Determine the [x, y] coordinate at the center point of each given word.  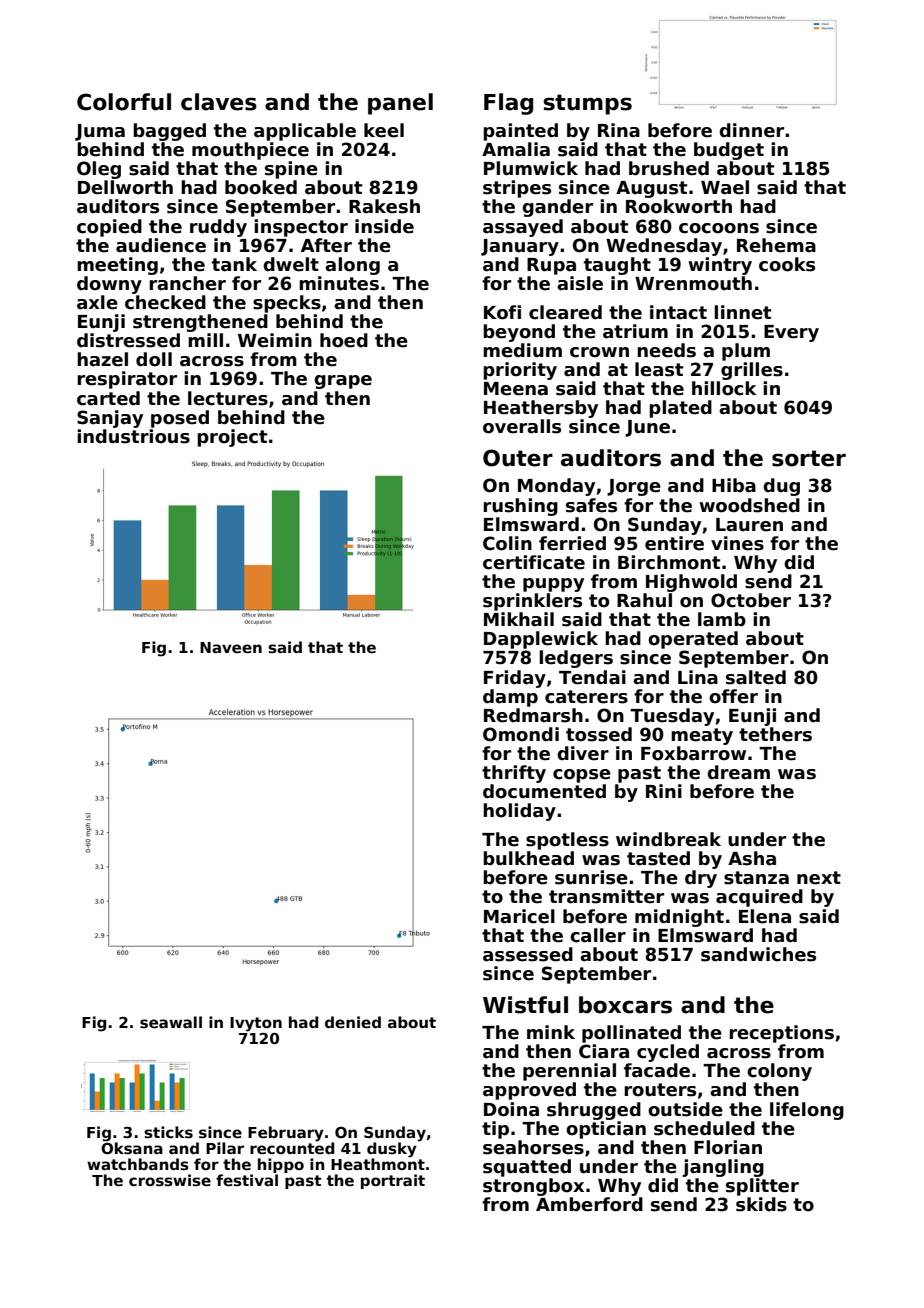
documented [544, 791]
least [659, 369]
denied [353, 1022]
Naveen [231, 647]
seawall [171, 1022]
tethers [775, 734]
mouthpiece [250, 151]
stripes [517, 189]
